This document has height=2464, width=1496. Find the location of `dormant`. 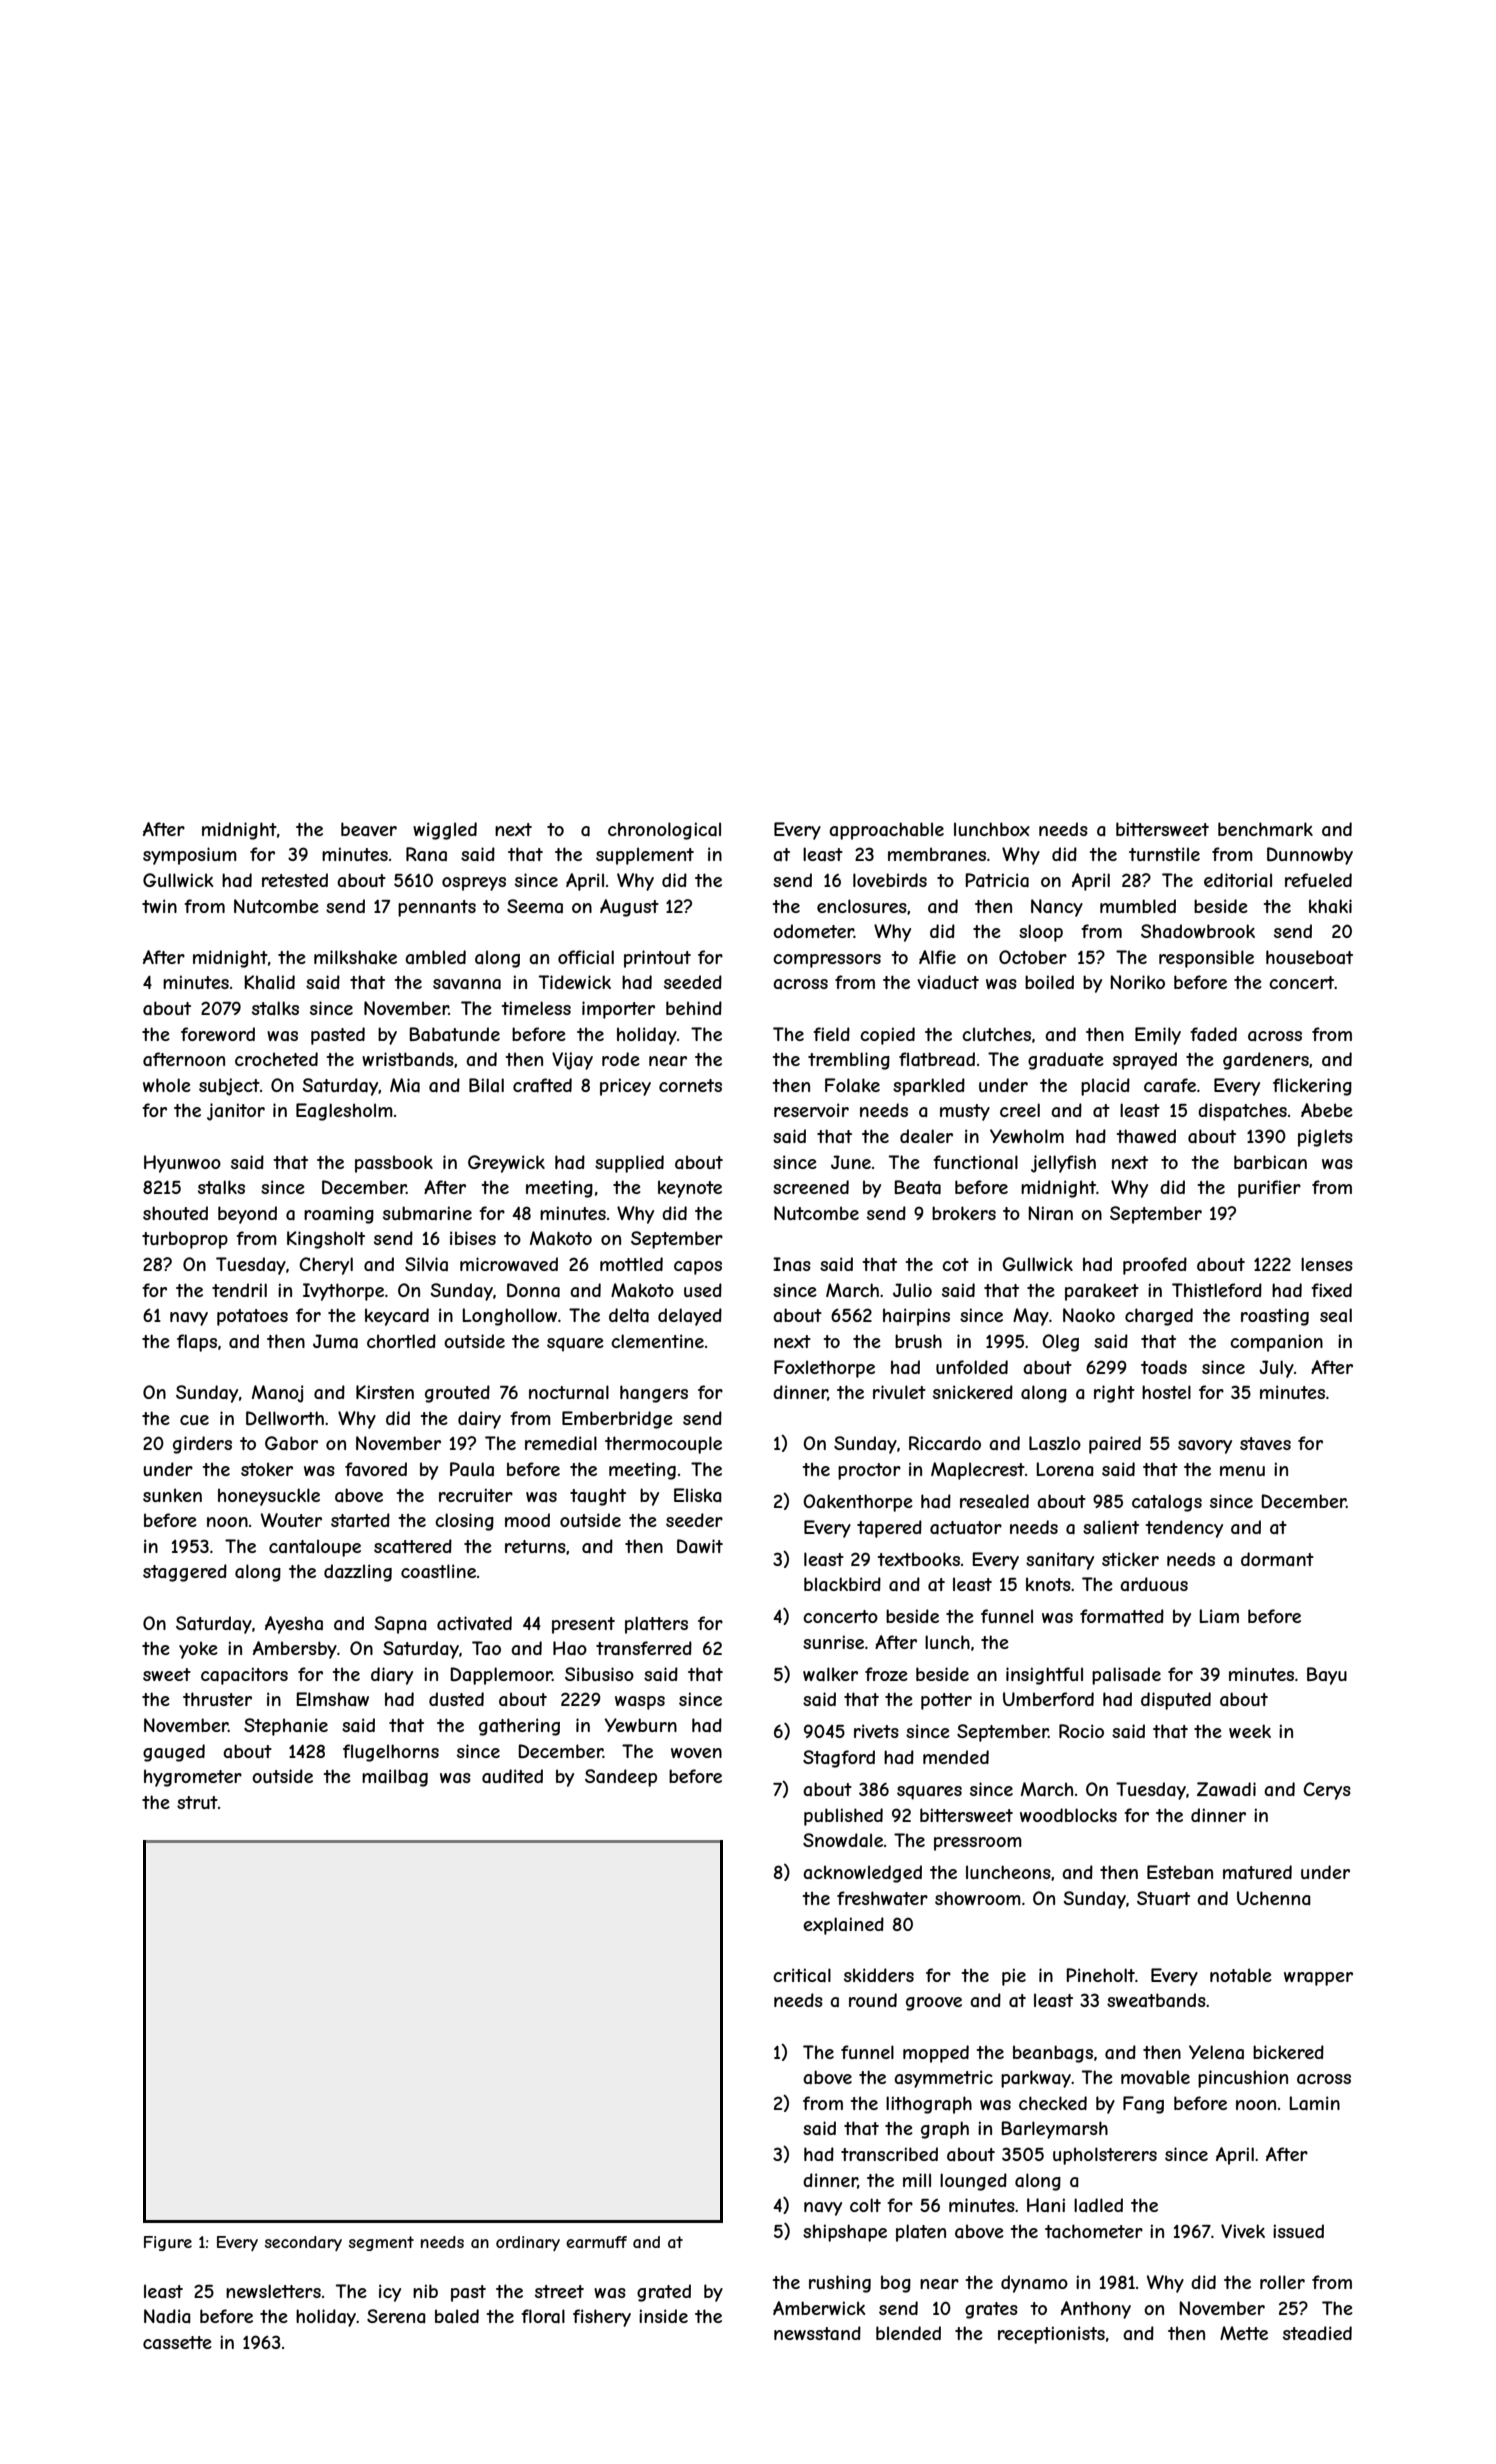

dormant is located at coordinates (1277, 1559).
